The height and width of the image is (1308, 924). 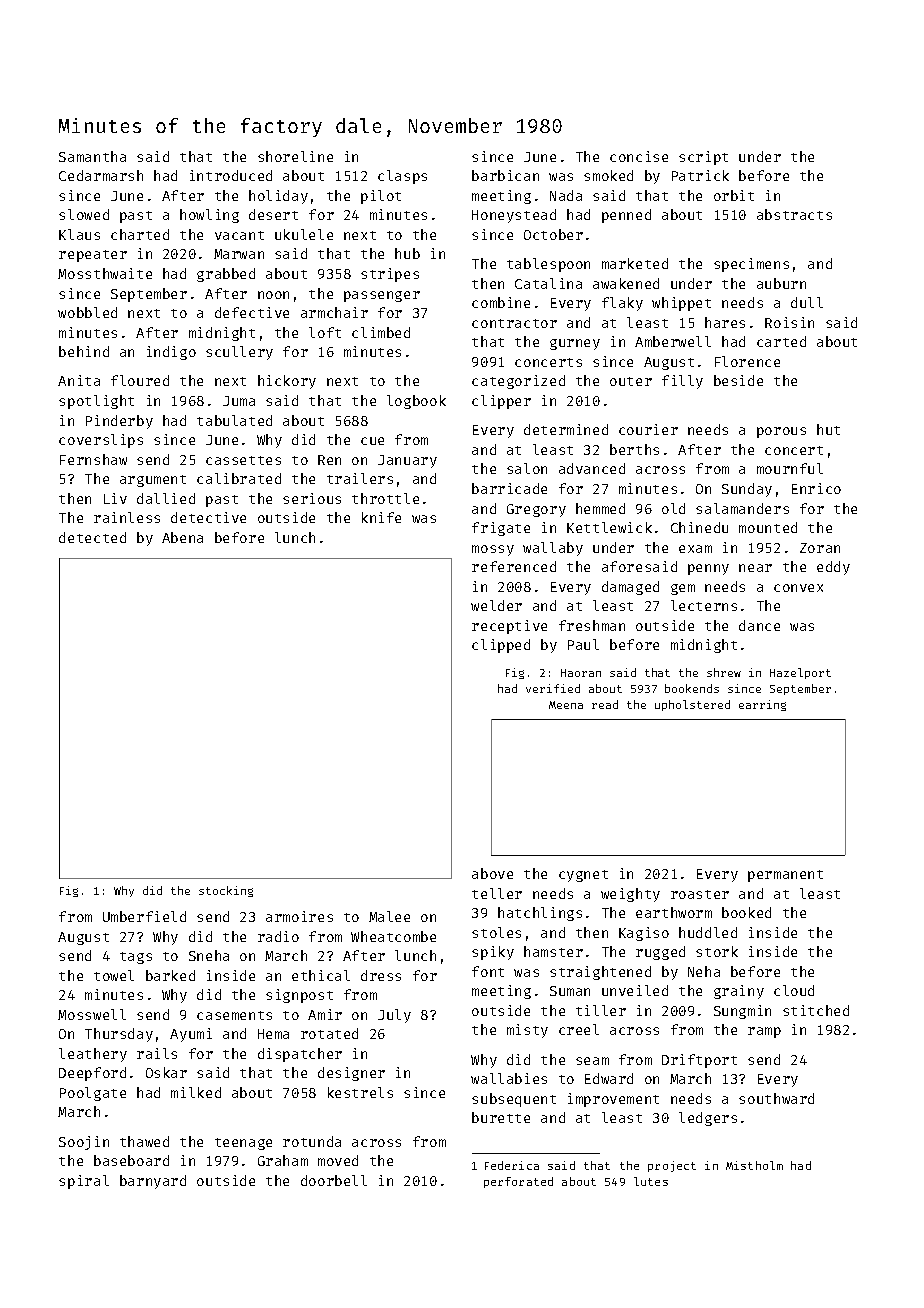 What do you see at coordinates (493, 550) in the image?
I see `mossy` at bounding box center [493, 550].
